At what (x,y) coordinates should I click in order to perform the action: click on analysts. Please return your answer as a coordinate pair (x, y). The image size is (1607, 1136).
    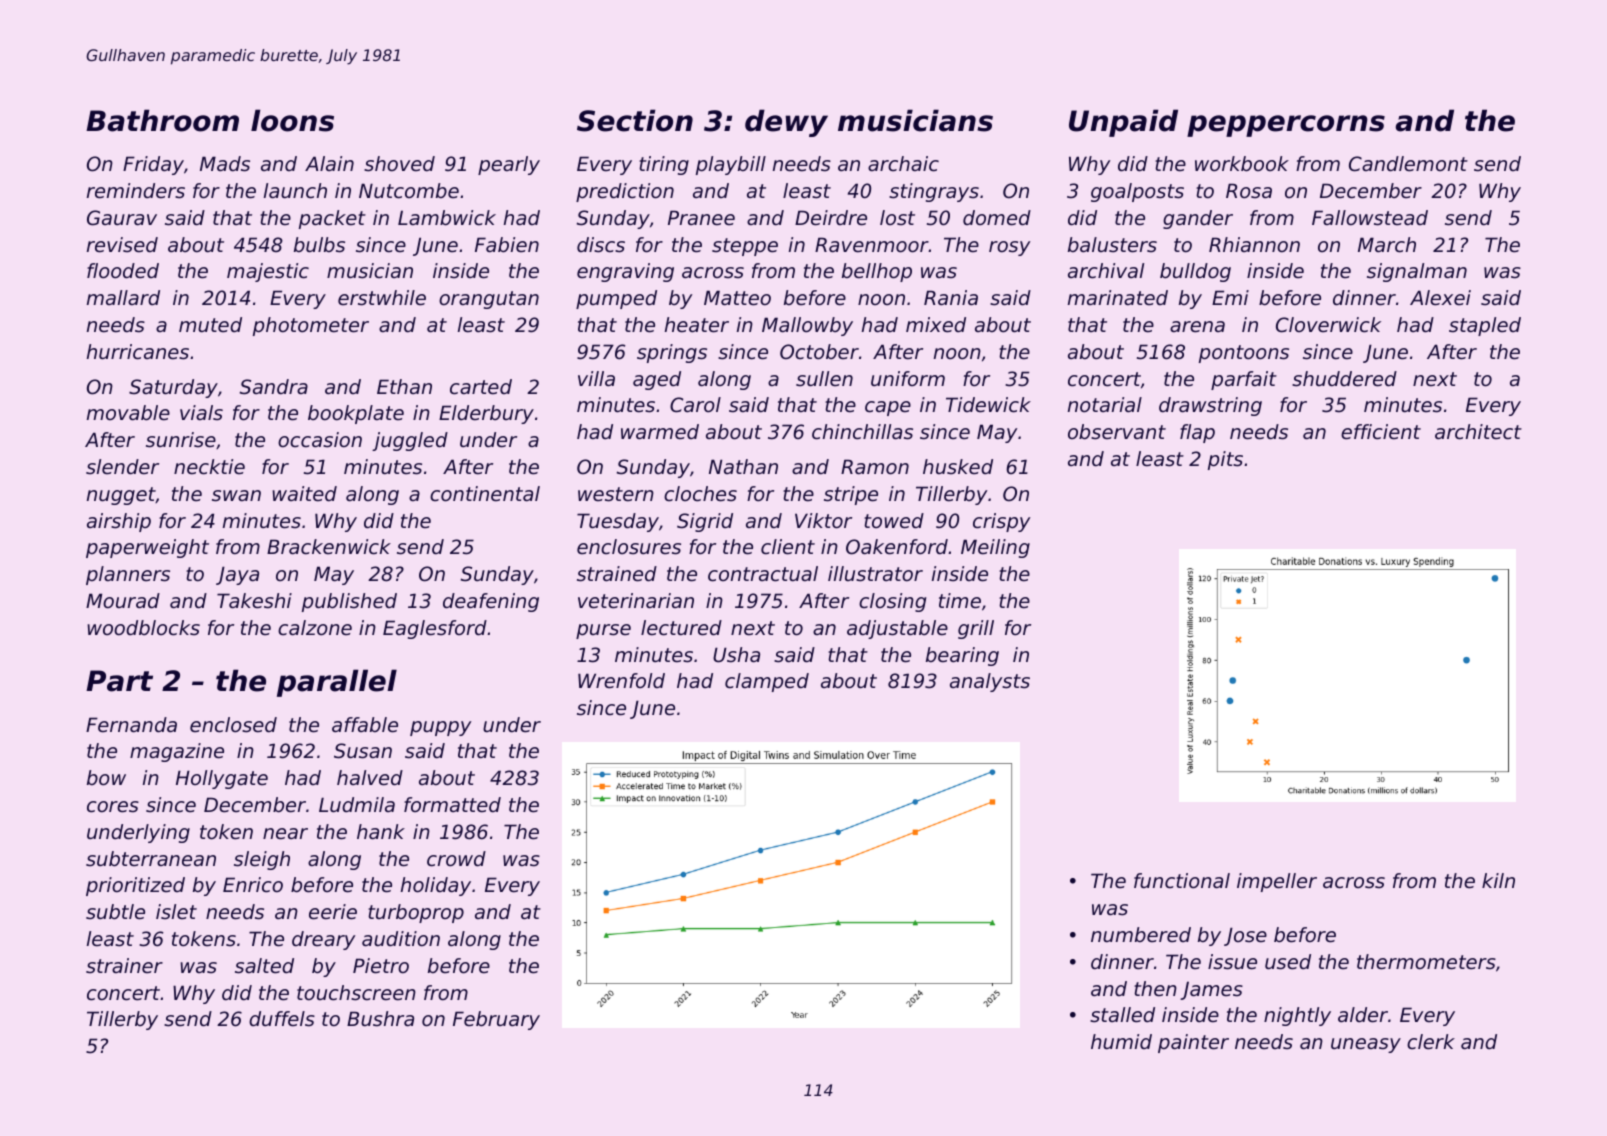
    Looking at the image, I should click on (990, 682).
